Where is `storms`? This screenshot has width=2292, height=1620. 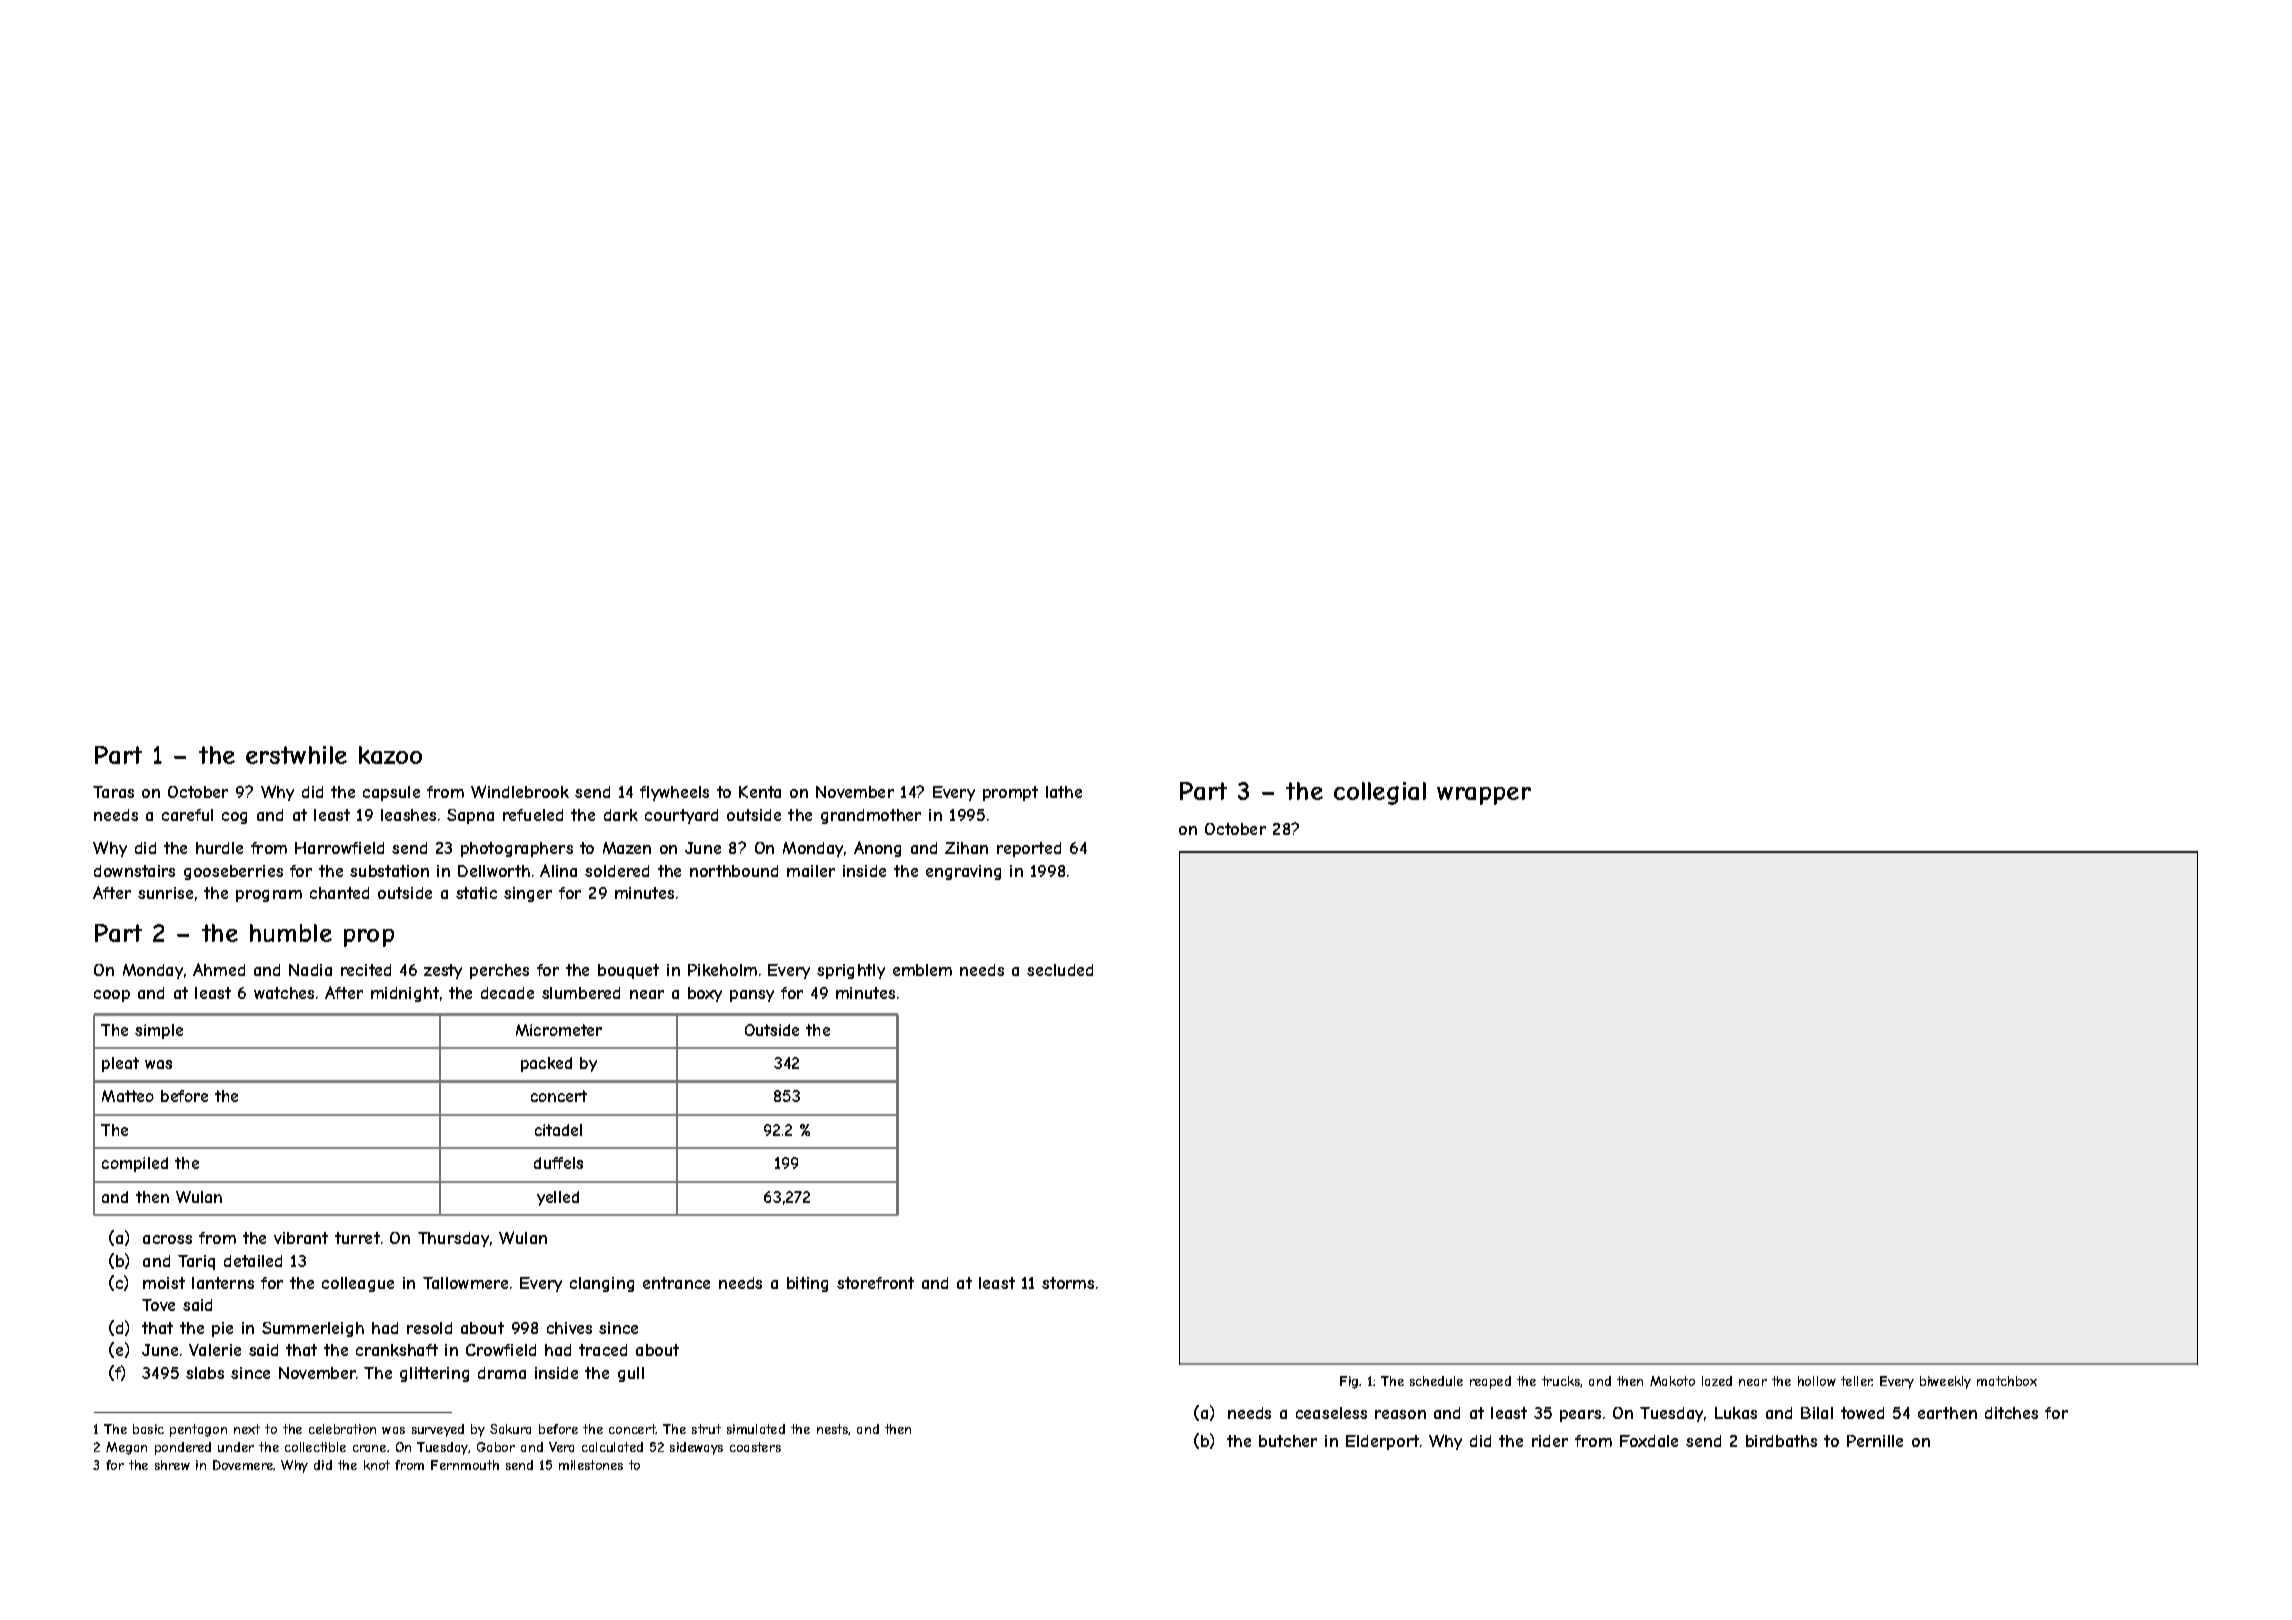 storms is located at coordinates (1068, 1283).
